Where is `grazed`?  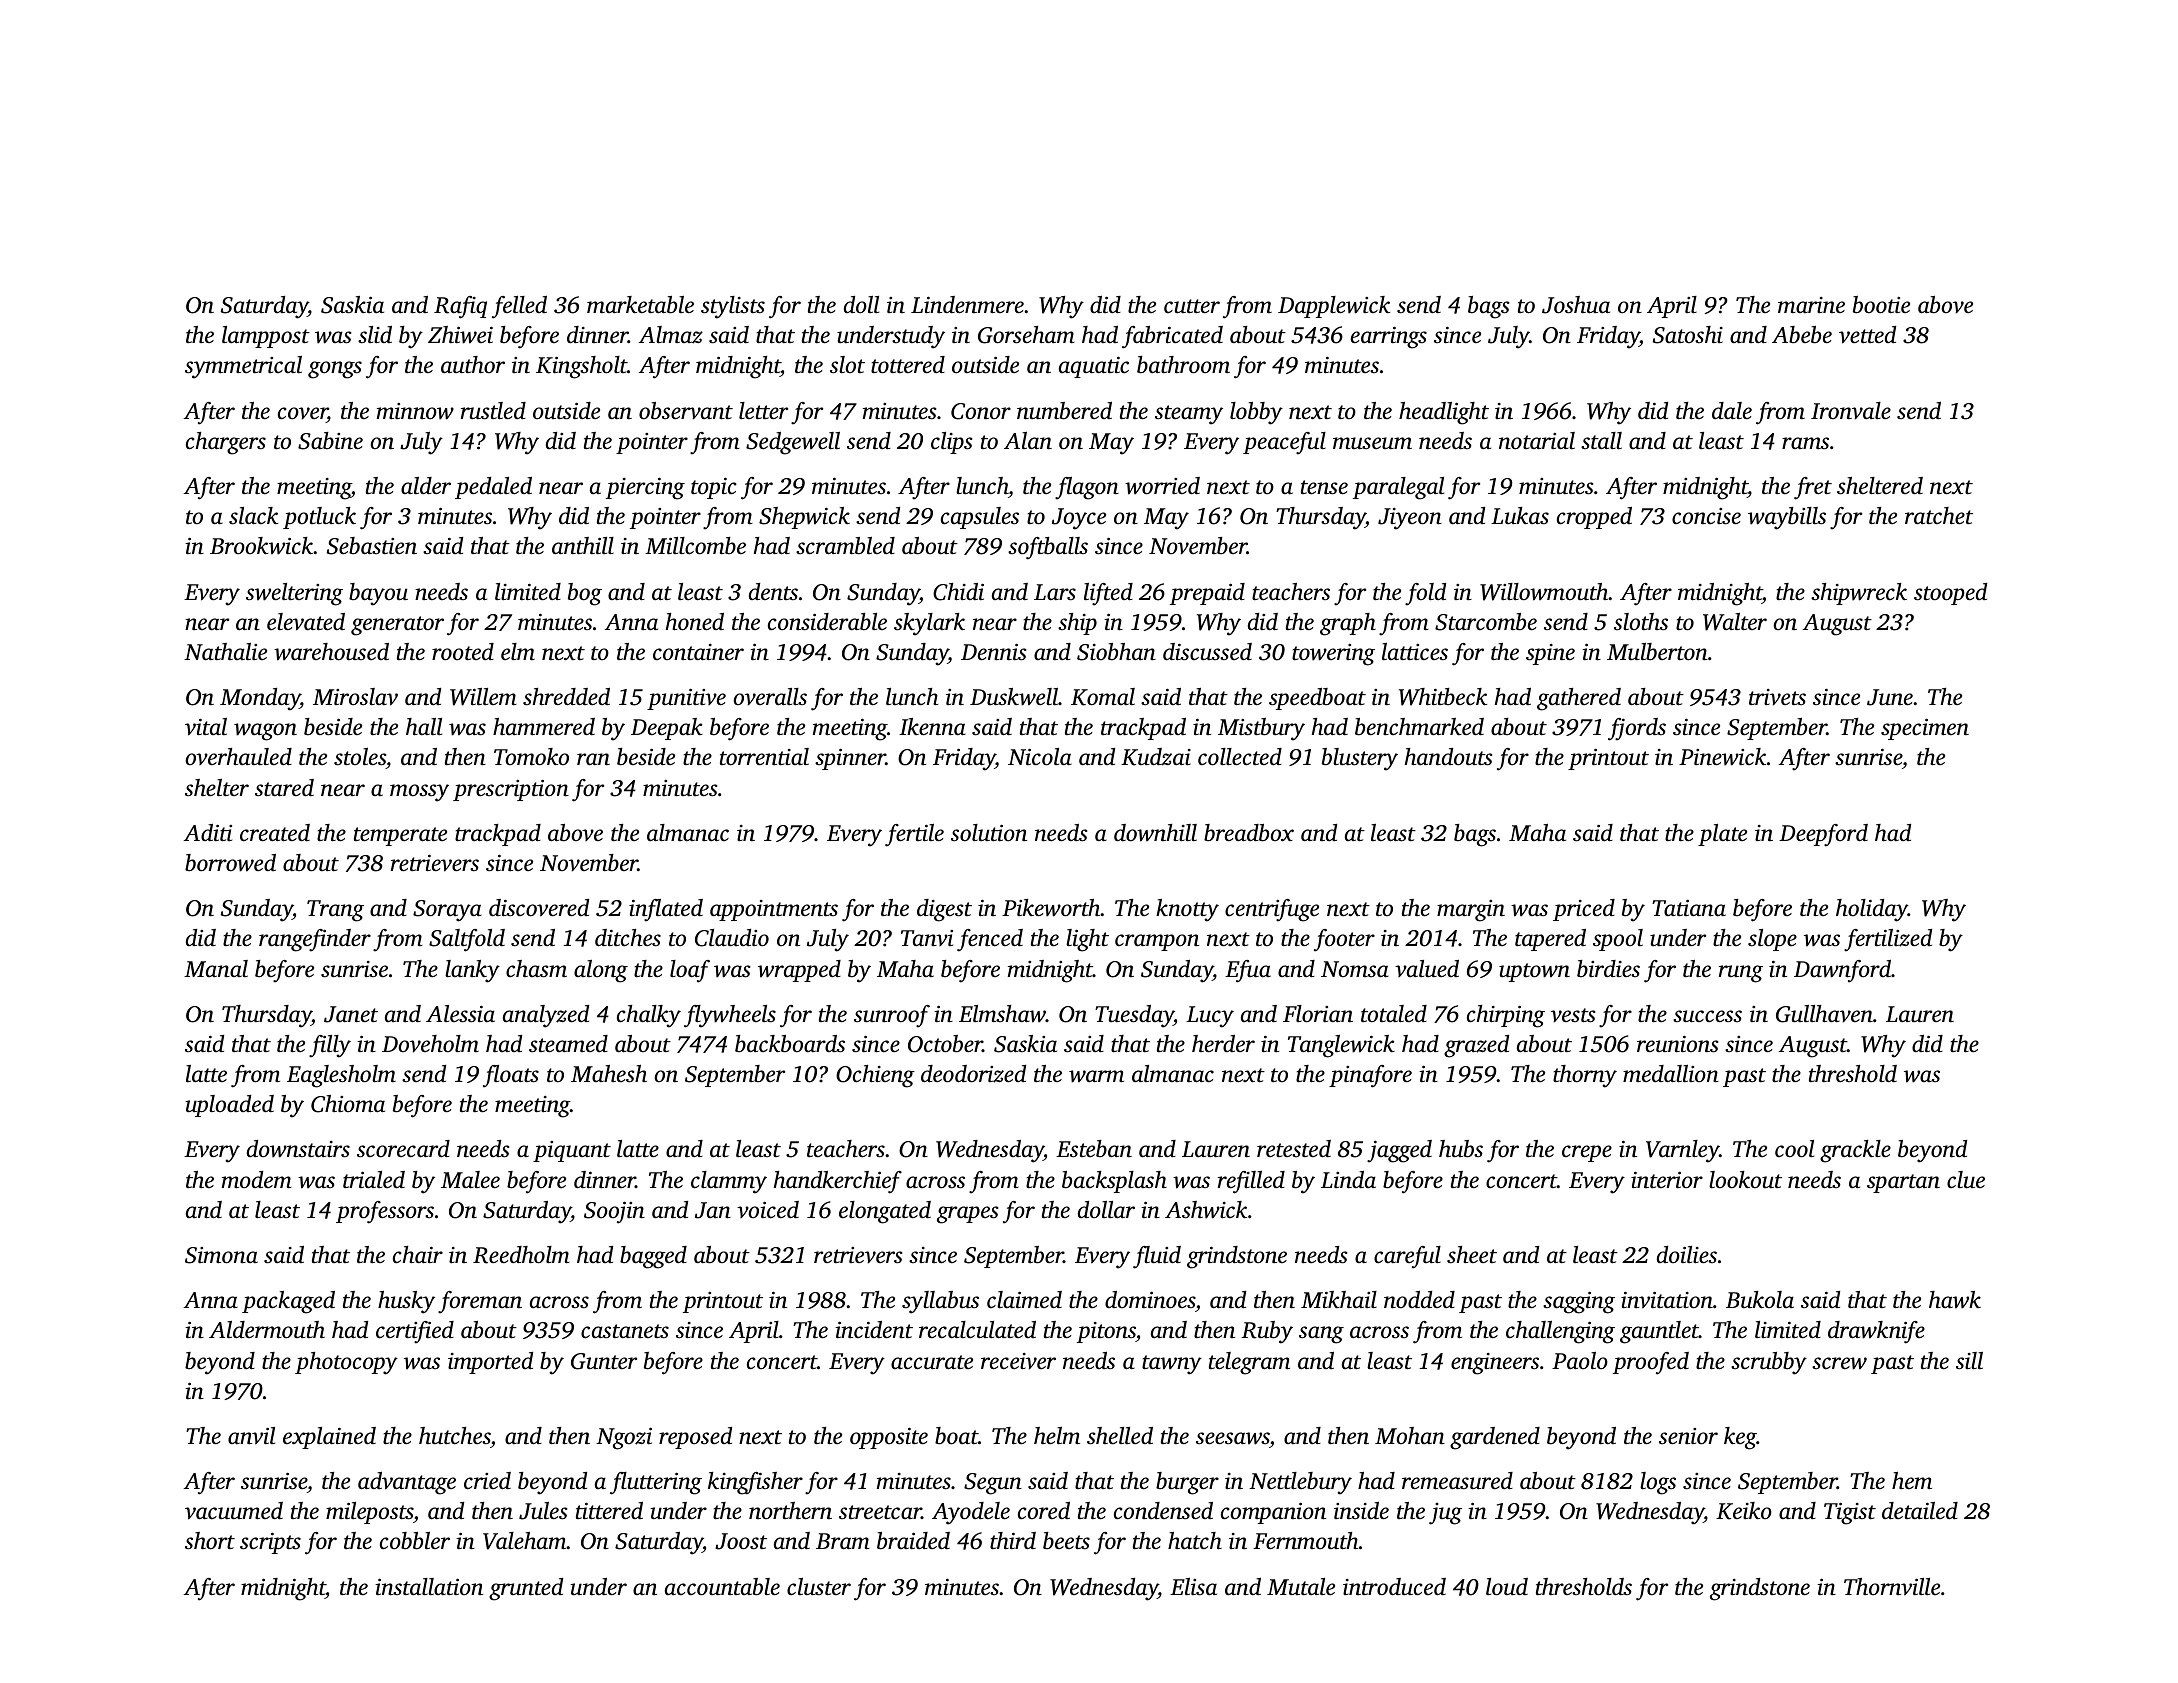
grazed is located at coordinates (1476, 1046).
